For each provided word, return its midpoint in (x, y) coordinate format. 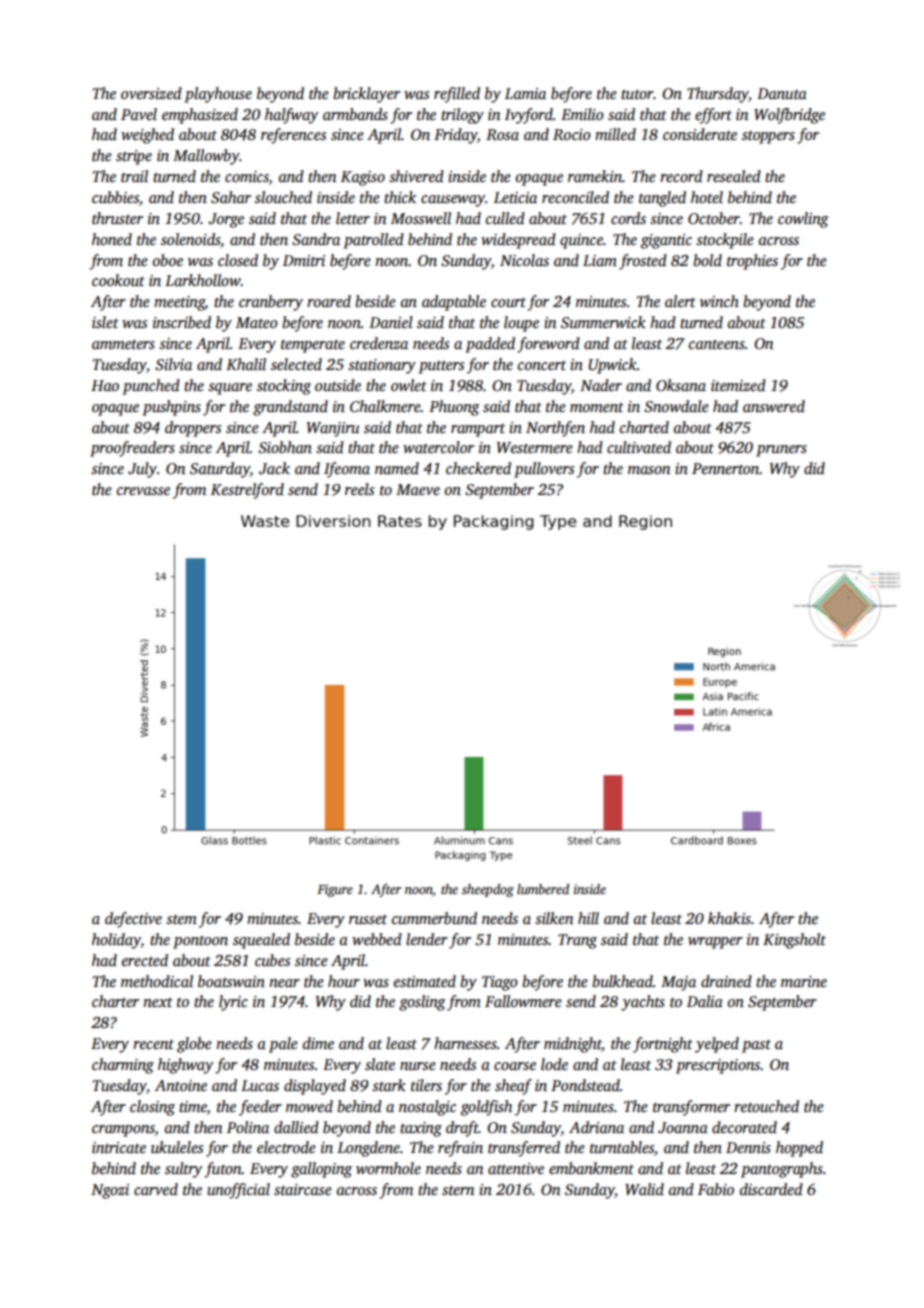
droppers (193, 429)
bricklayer (366, 95)
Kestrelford (247, 491)
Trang (577, 941)
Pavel (139, 114)
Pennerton (725, 468)
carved (156, 1189)
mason (649, 470)
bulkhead (622, 981)
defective (133, 920)
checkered (478, 468)
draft (462, 1129)
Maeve (418, 489)
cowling (803, 220)
